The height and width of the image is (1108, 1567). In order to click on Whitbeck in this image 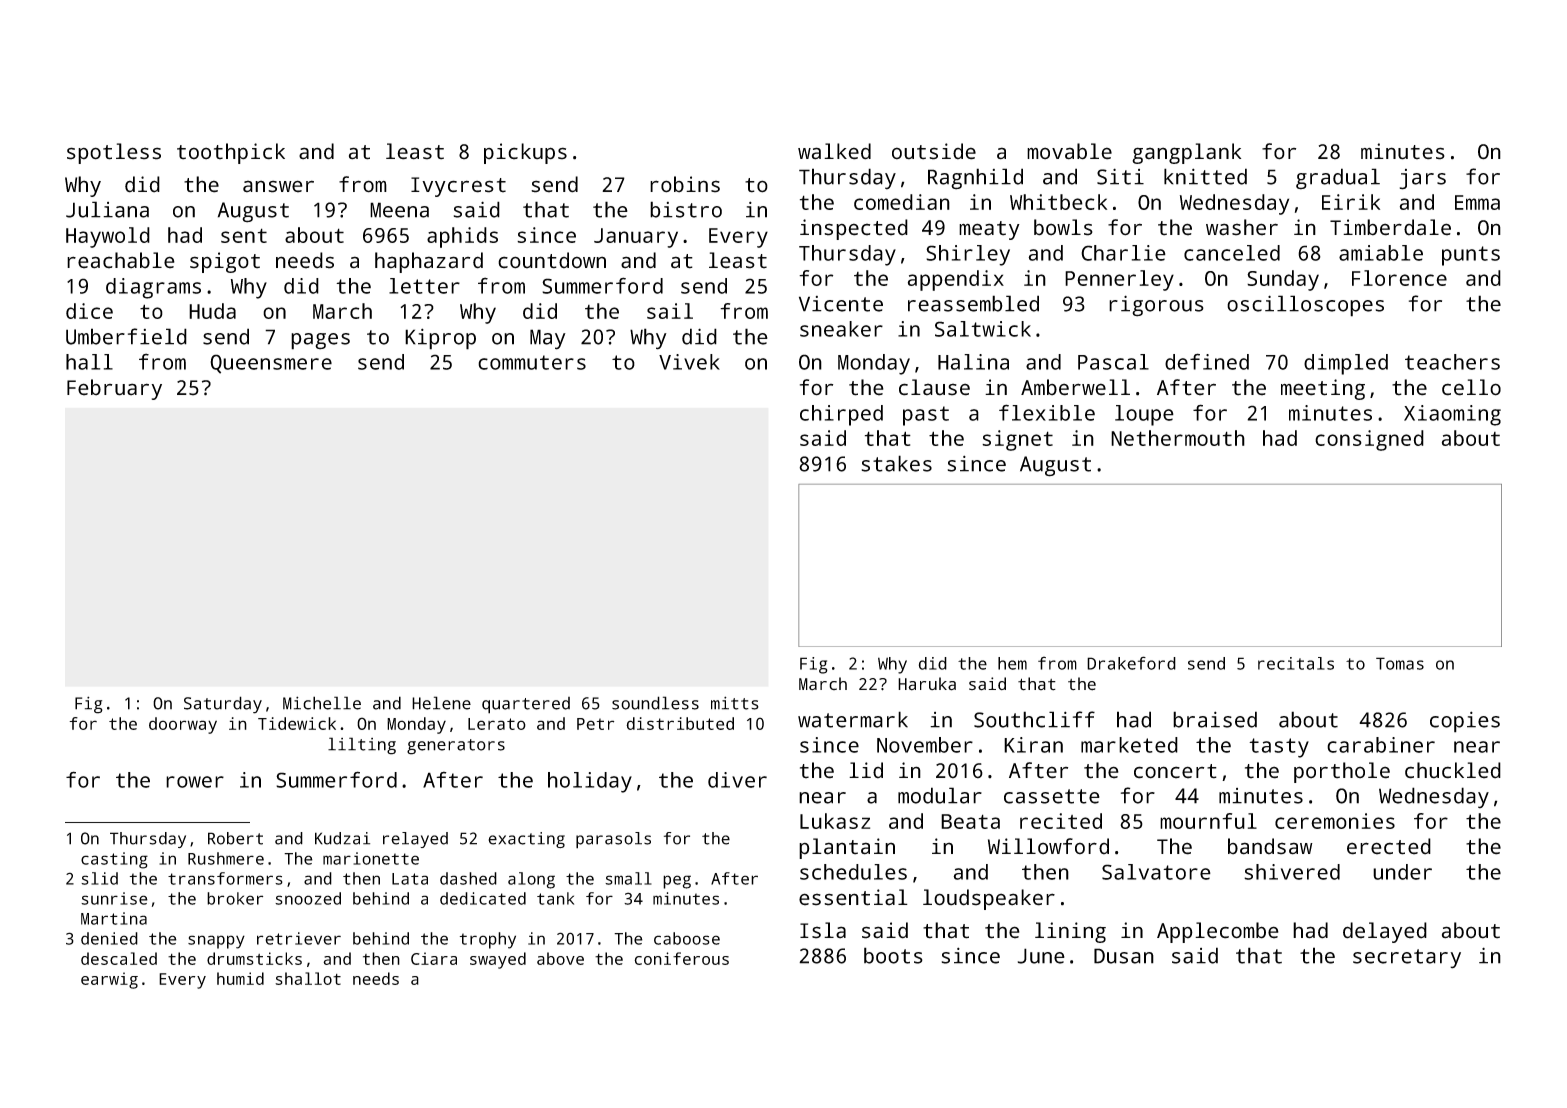, I will do `click(1058, 202)`.
